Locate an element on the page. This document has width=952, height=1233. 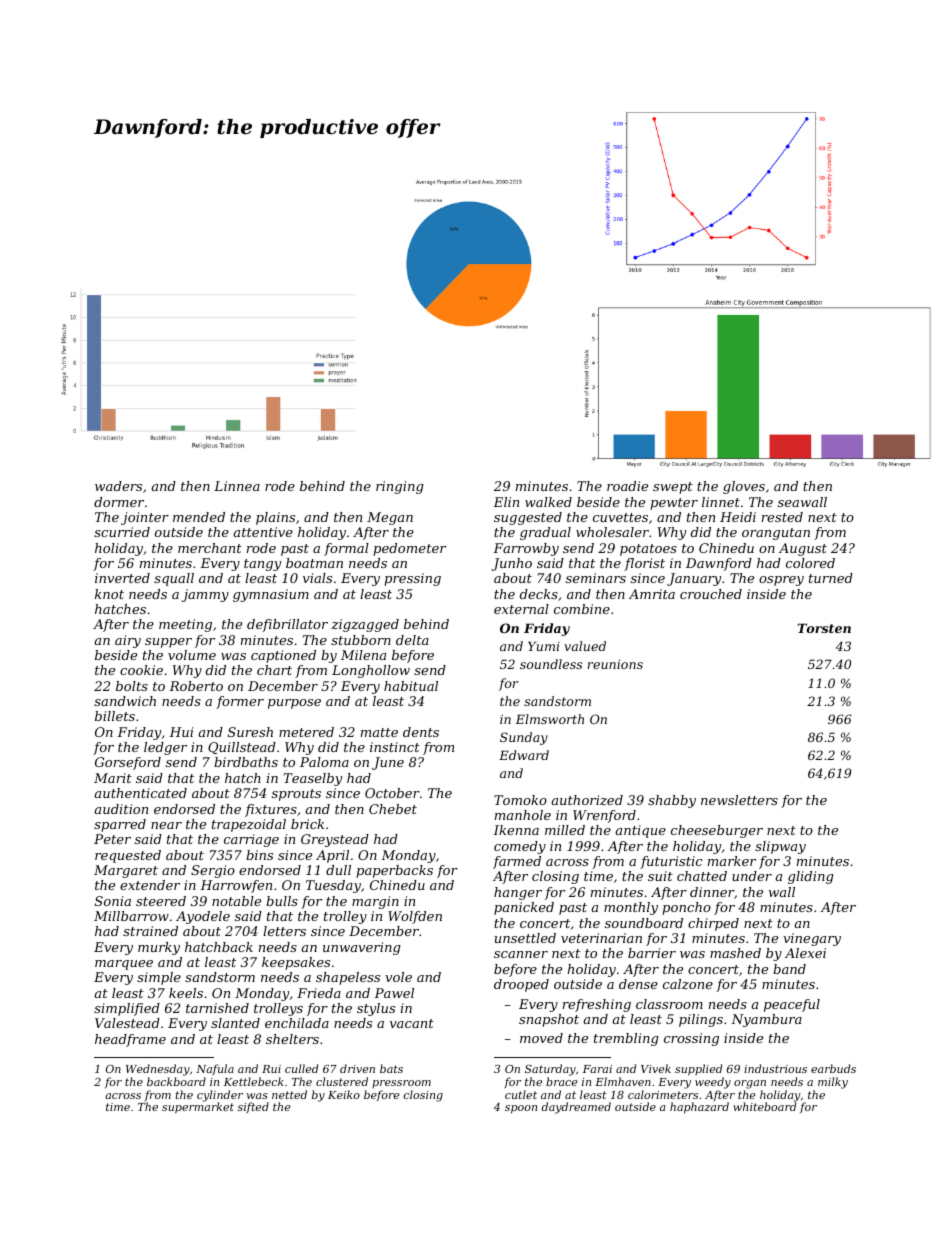
cuvettes is located at coordinates (620, 517).
